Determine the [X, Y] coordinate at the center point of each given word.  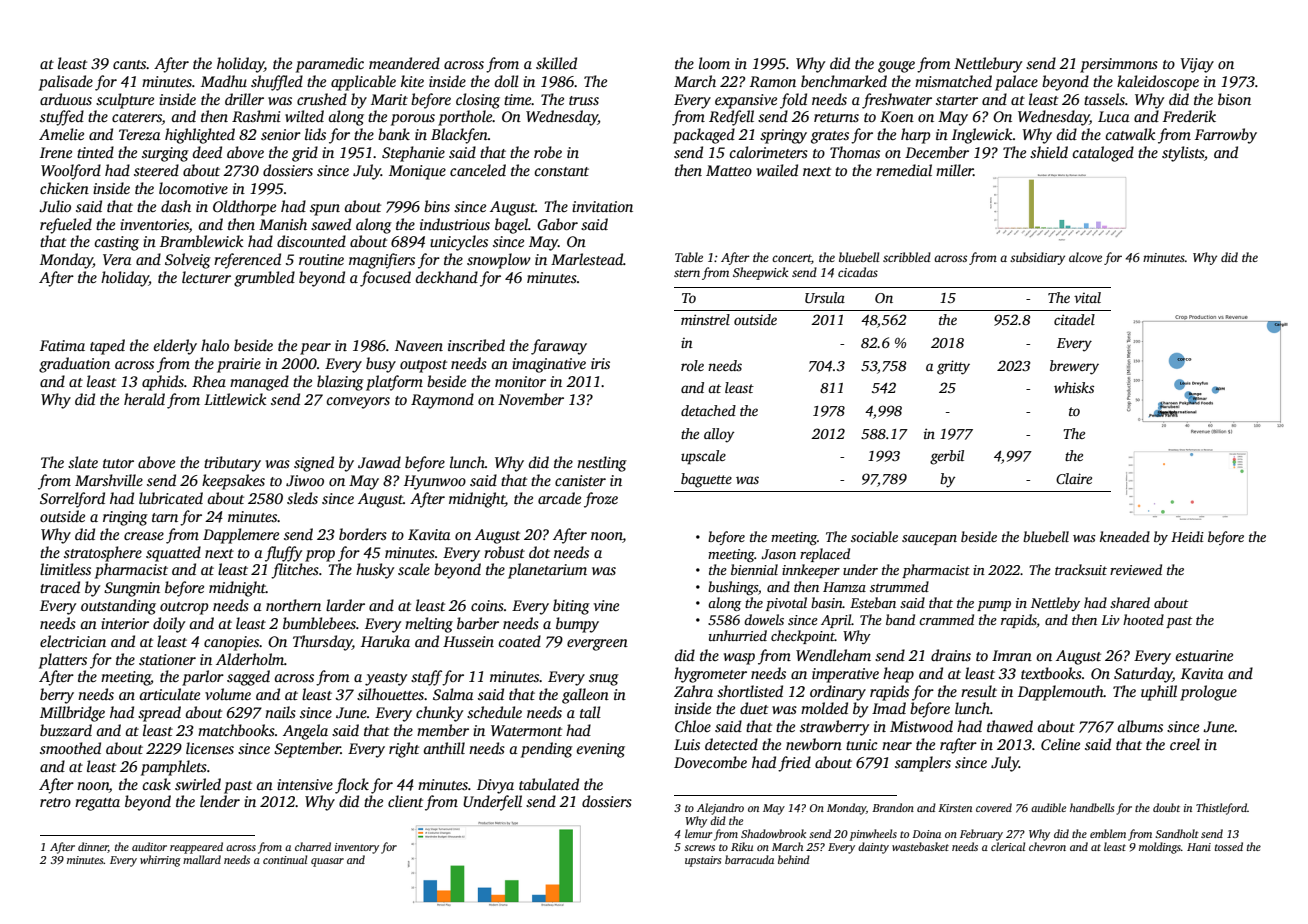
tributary [232, 464]
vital [1087, 297]
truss [584, 100]
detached [708, 410]
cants [130, 64]
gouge [896, 67]
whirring [160, 861]
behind [794, 859]
